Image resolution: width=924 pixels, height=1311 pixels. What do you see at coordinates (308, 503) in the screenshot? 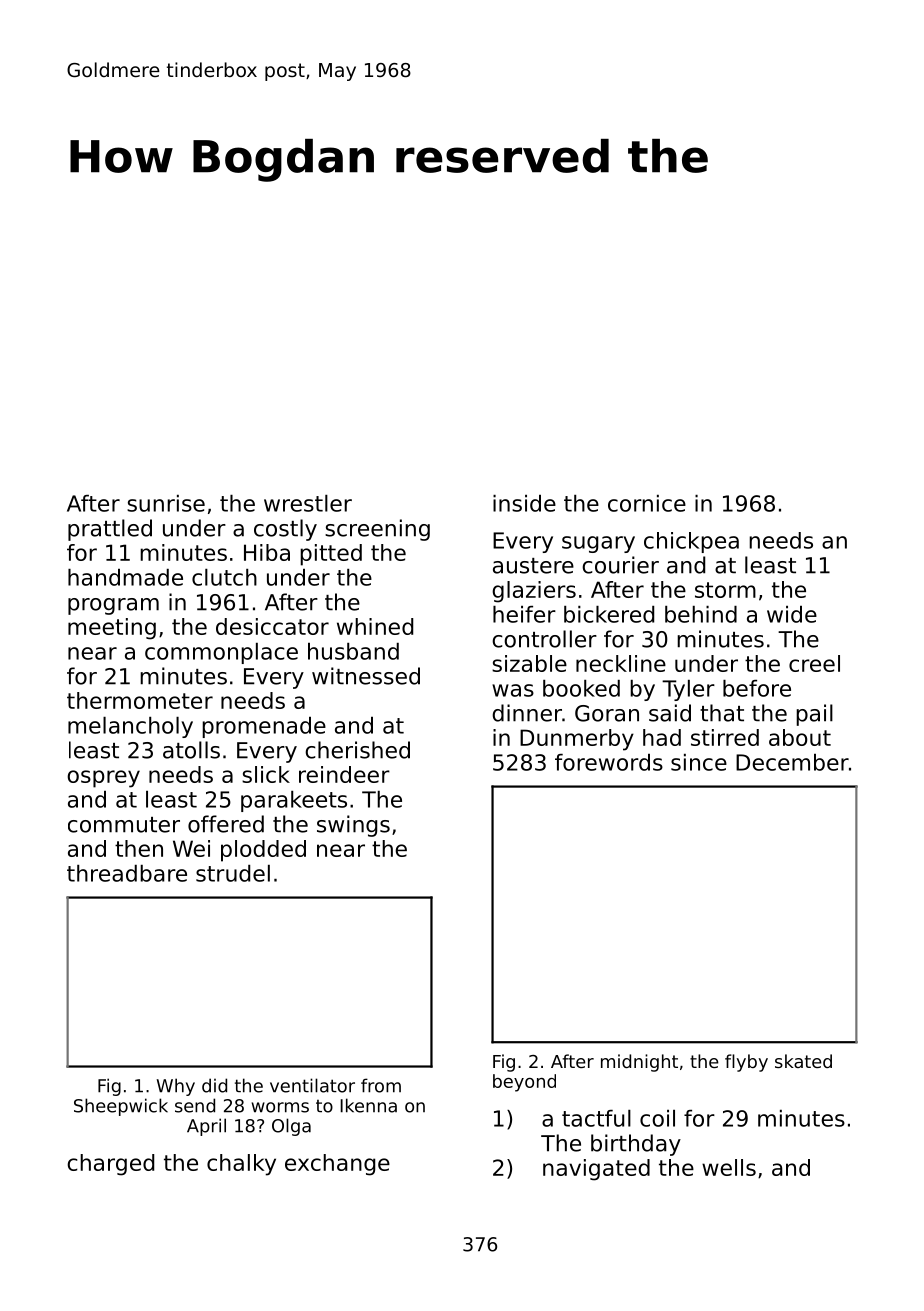
I see `wrestler` at bounding box center [308, 503].
